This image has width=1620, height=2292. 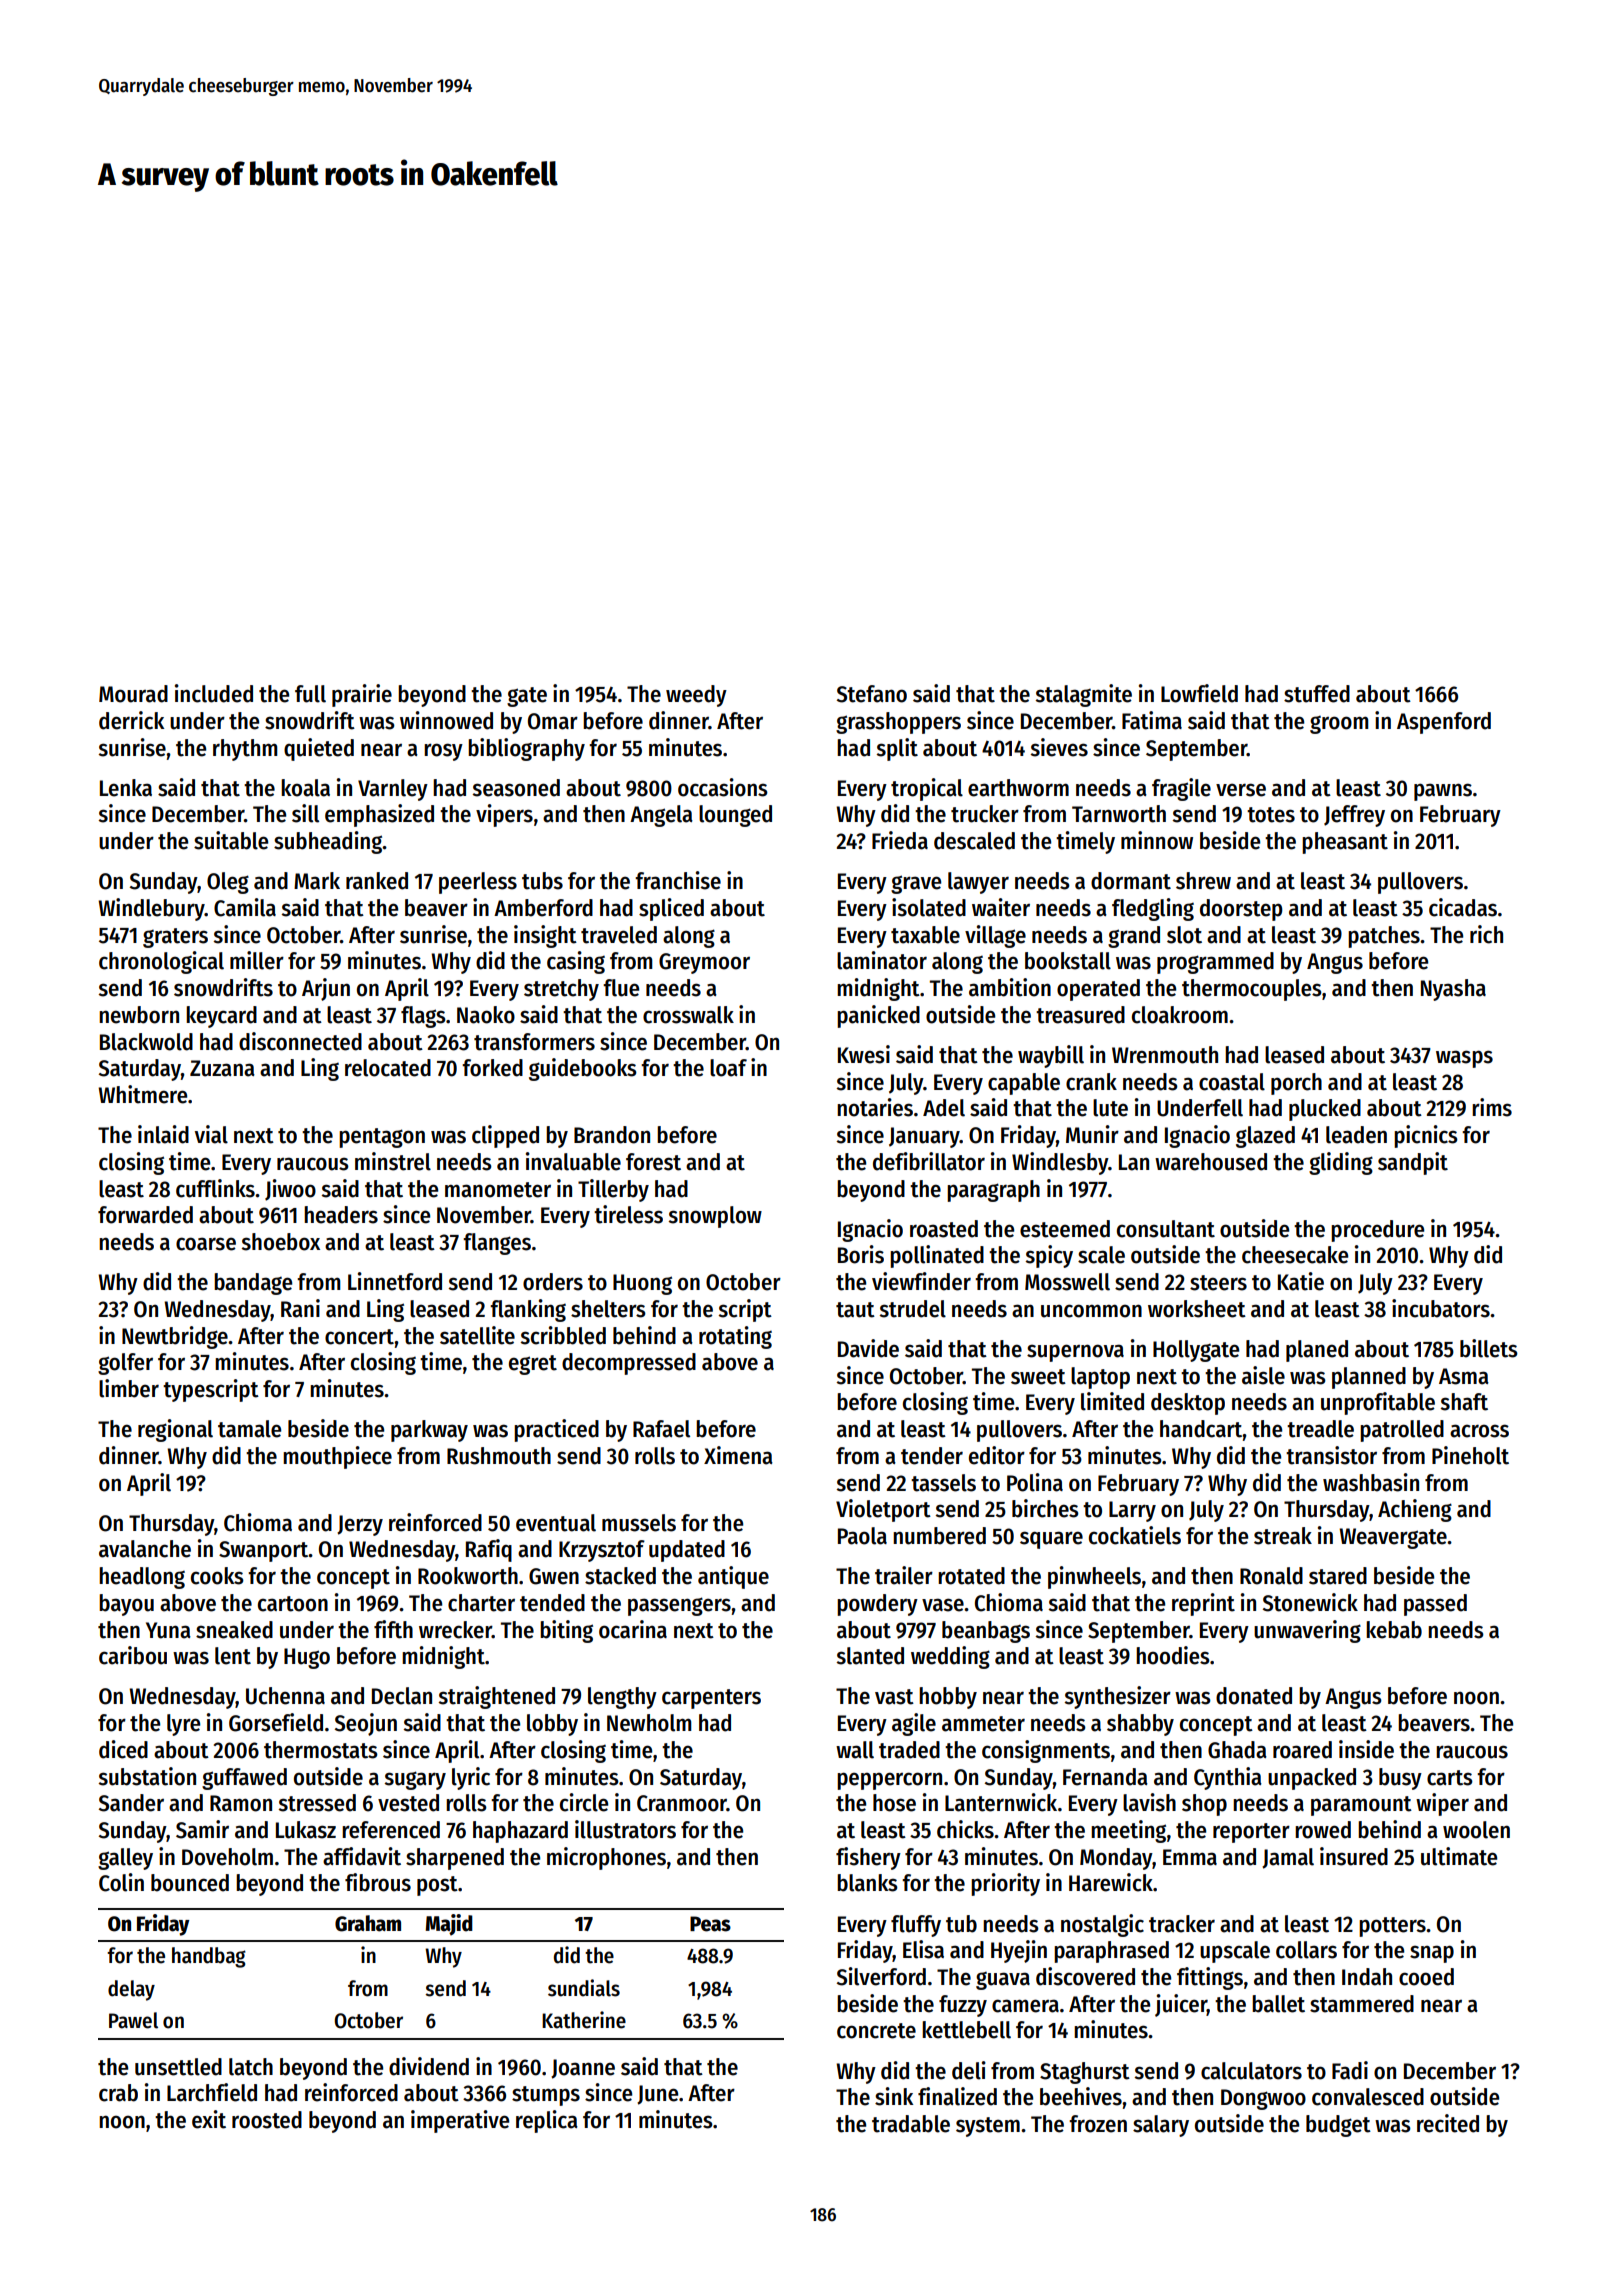 I want to click on included, so click(x=214, y=693).
